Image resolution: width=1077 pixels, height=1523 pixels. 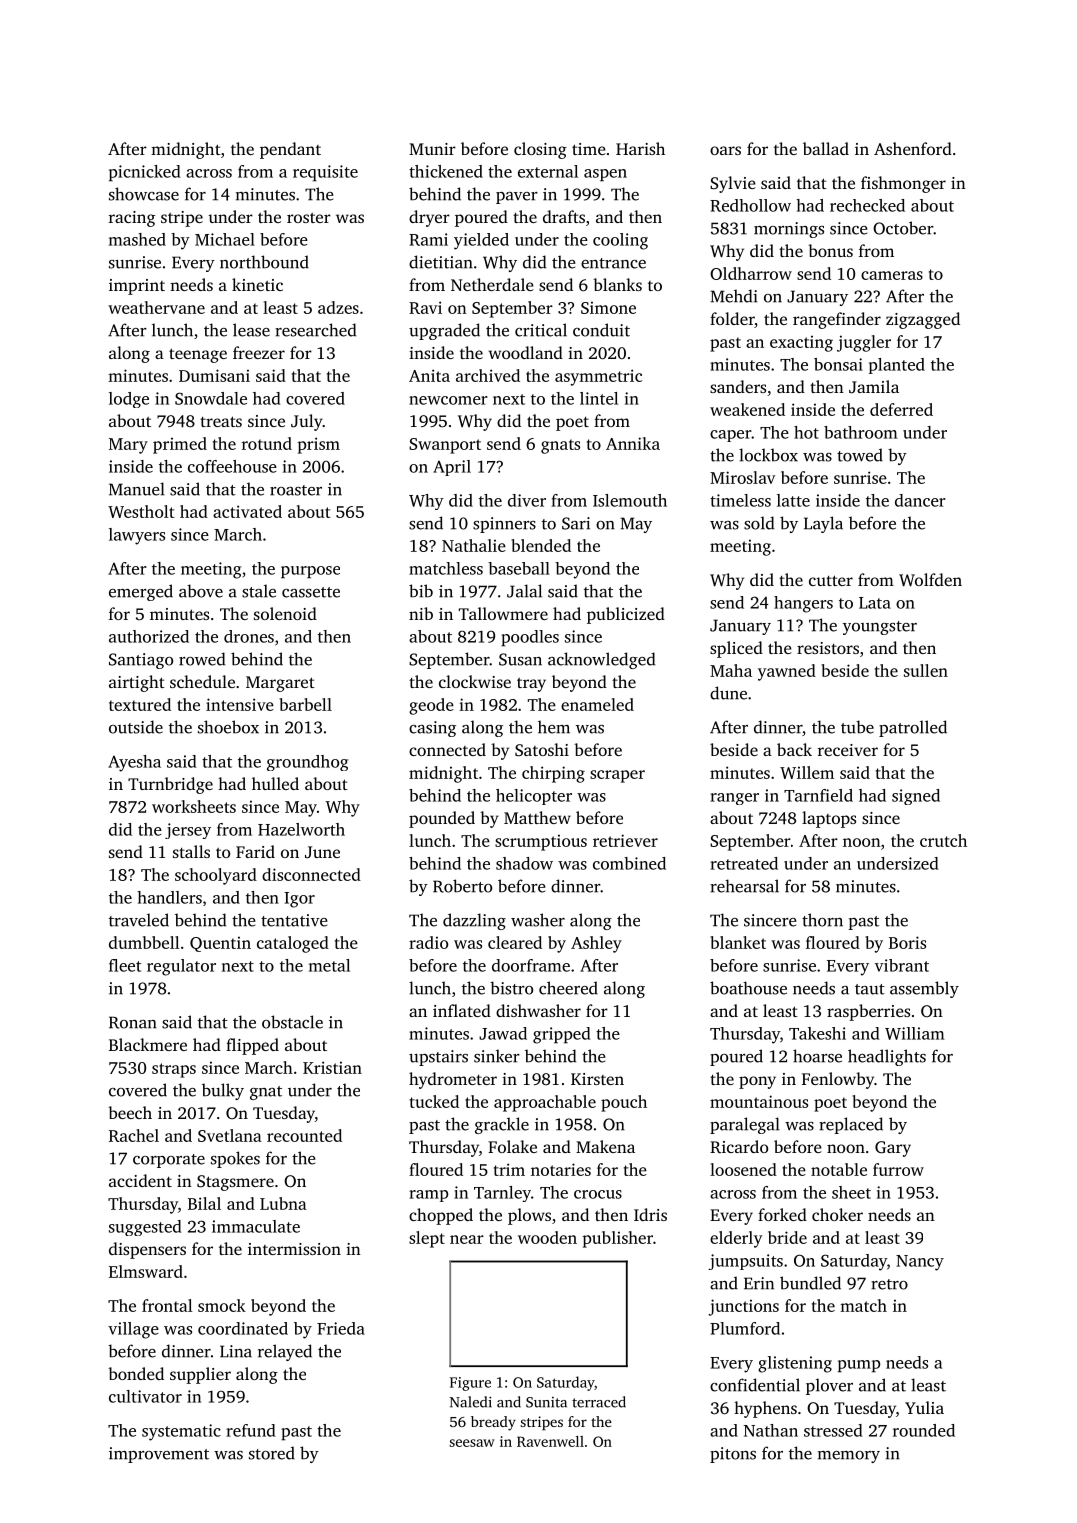 I want to click on stored, so click(x=272, y=1453).
